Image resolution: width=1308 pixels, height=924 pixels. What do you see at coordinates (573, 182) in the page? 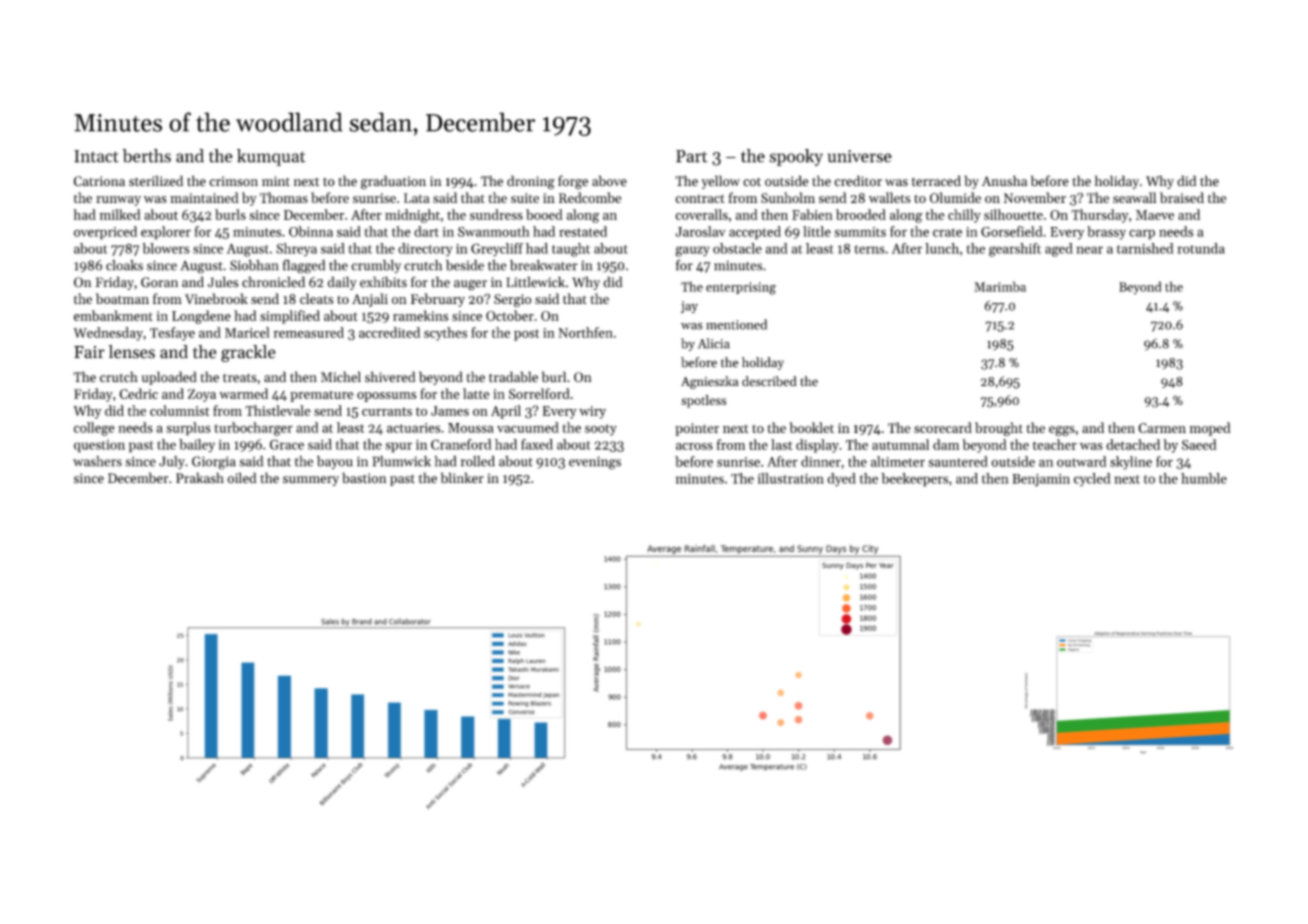
I see `forge` at bounding box center [573, 182].
